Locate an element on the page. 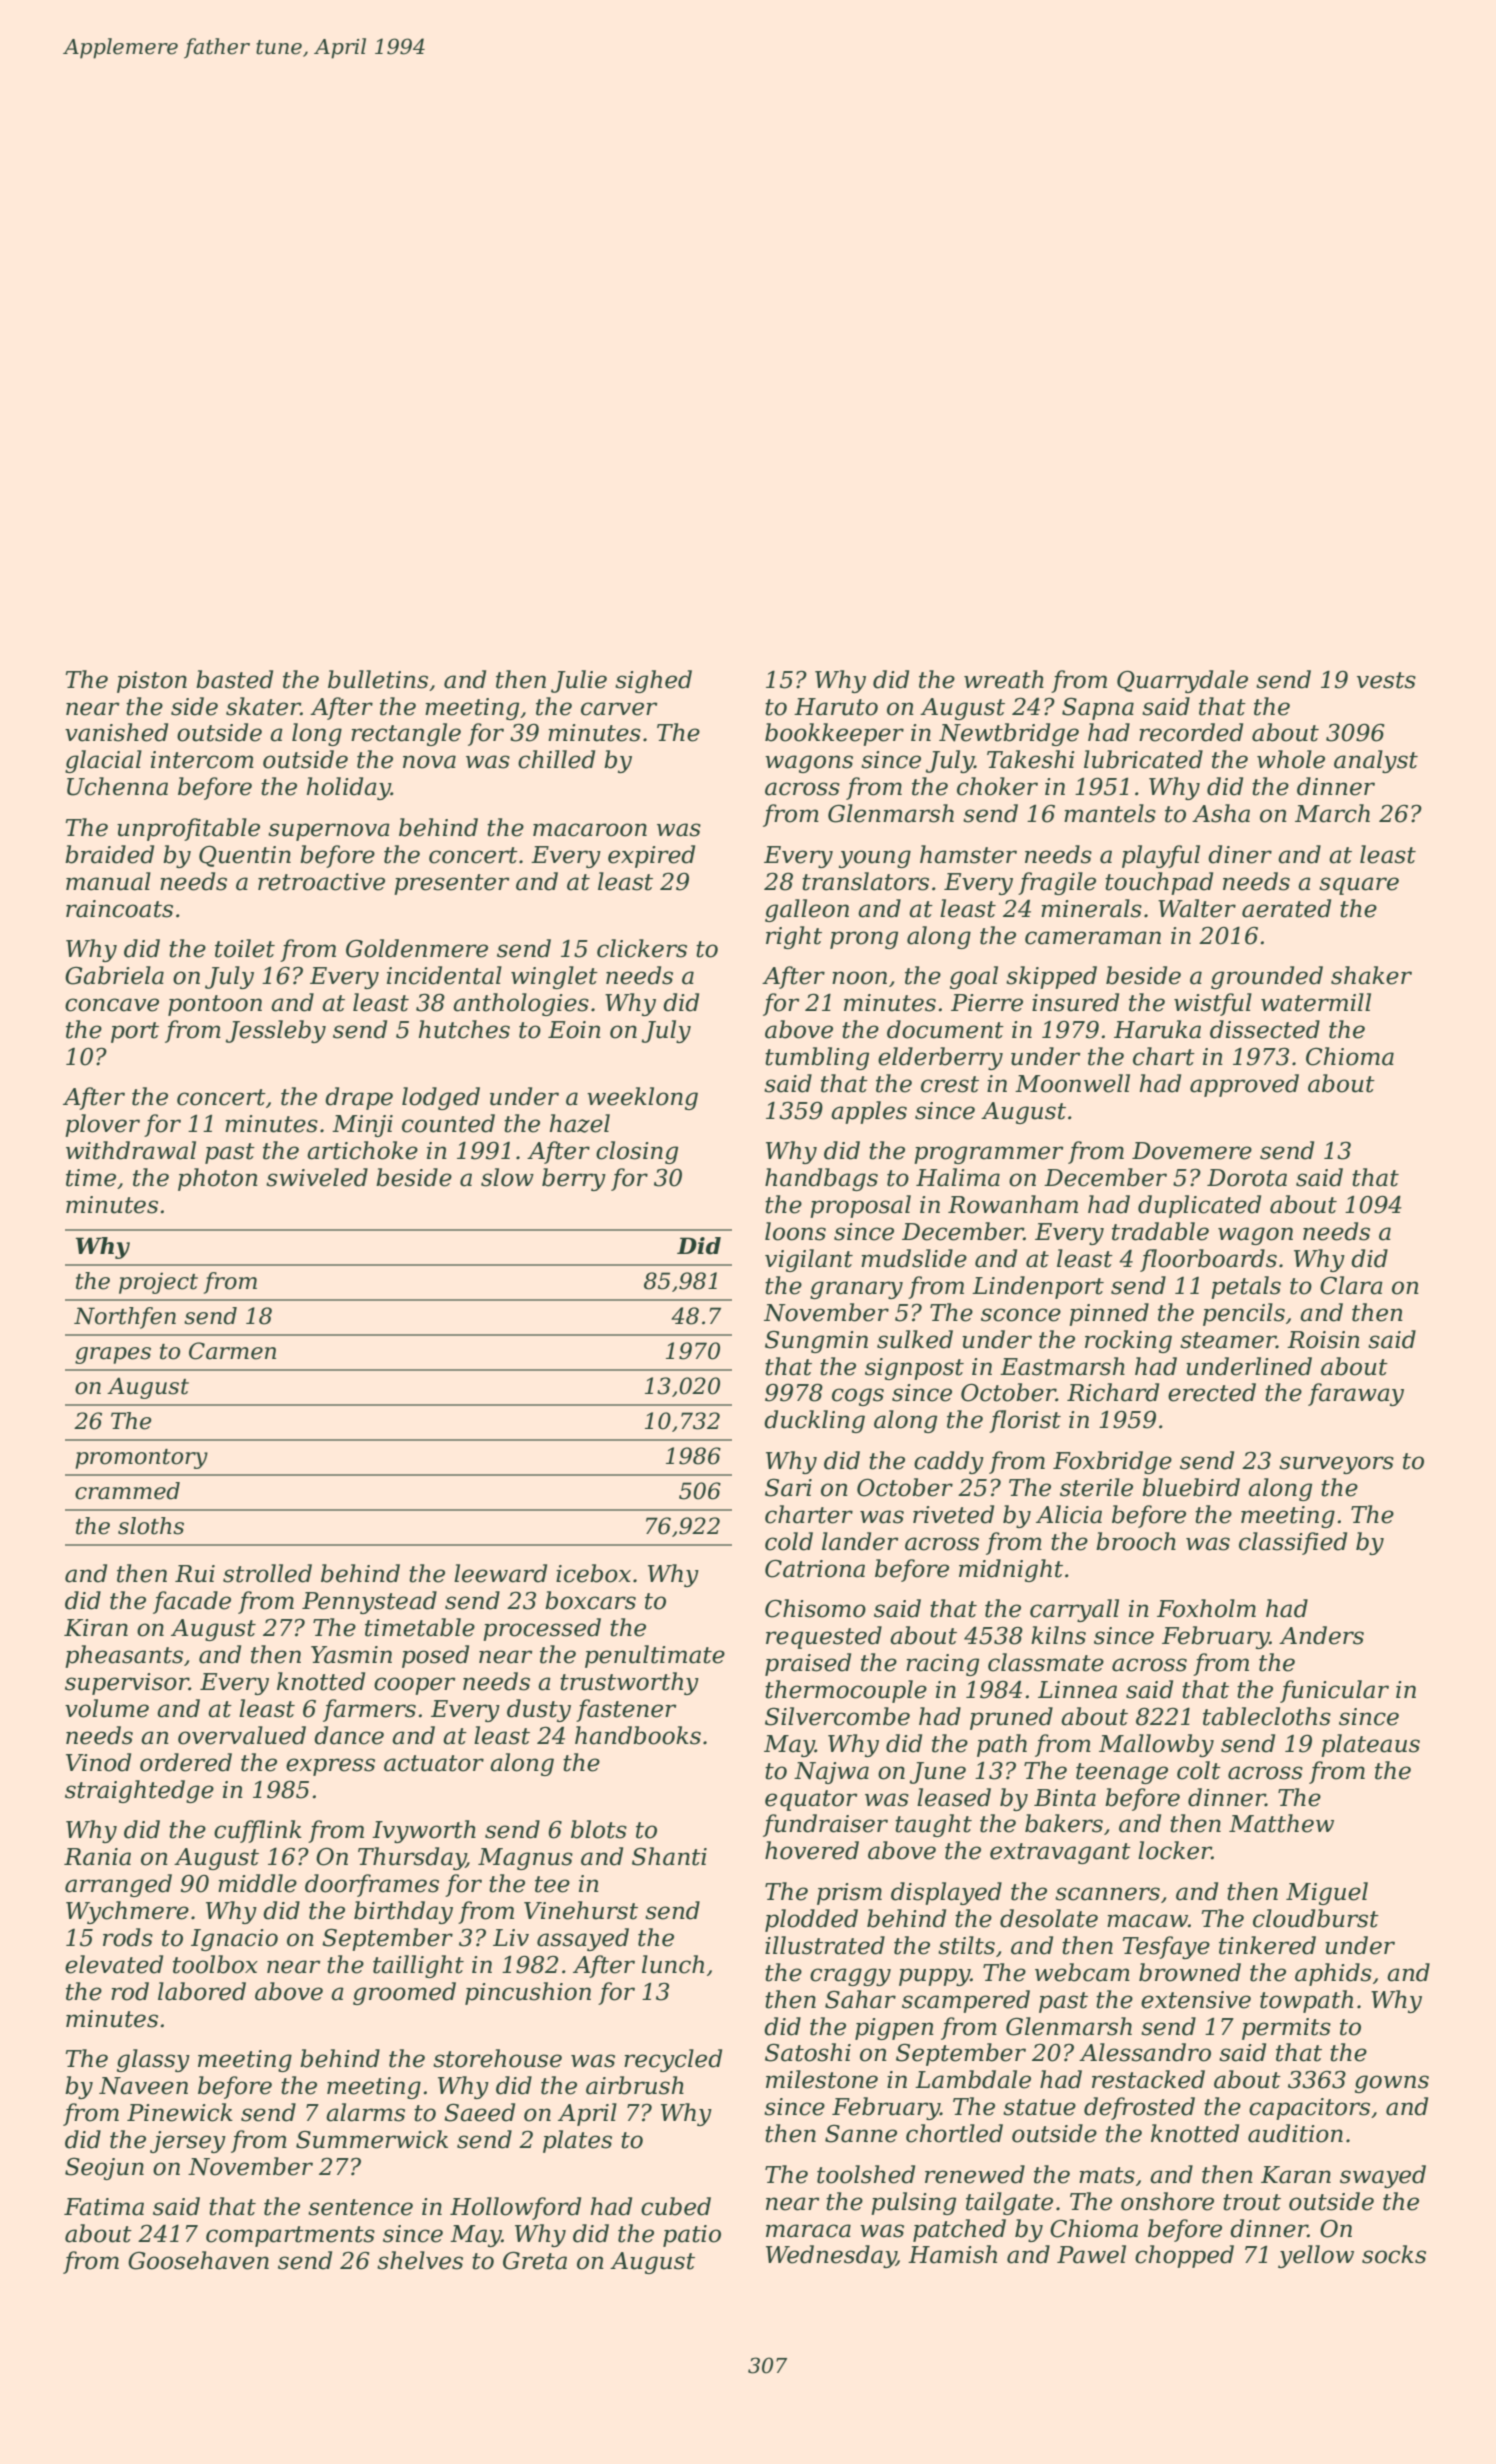  jersey is located at coordinates (188, 2142).
